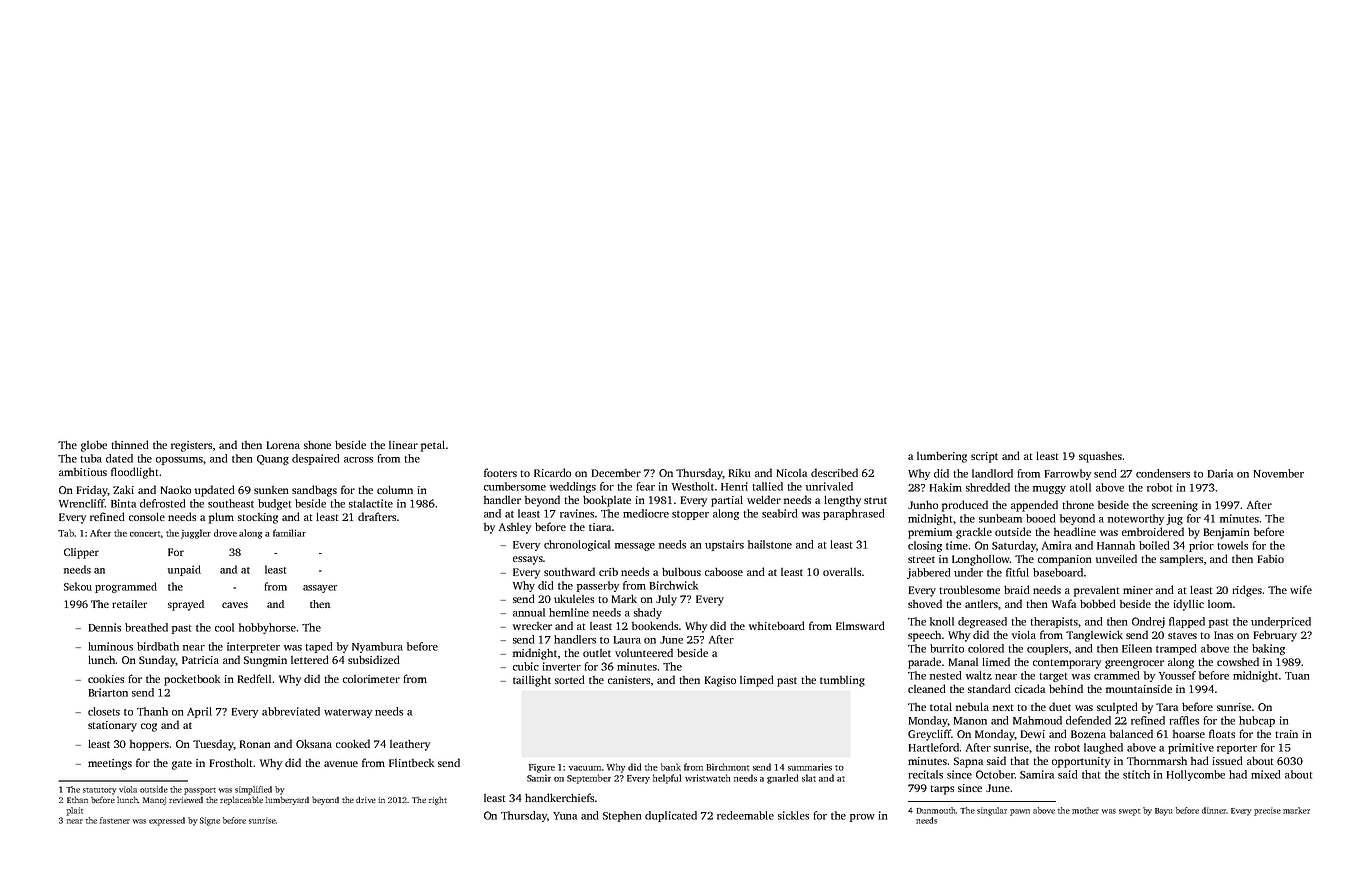 The image size is (1372, 887). I want to click on Patricia, so click(200, 660).
